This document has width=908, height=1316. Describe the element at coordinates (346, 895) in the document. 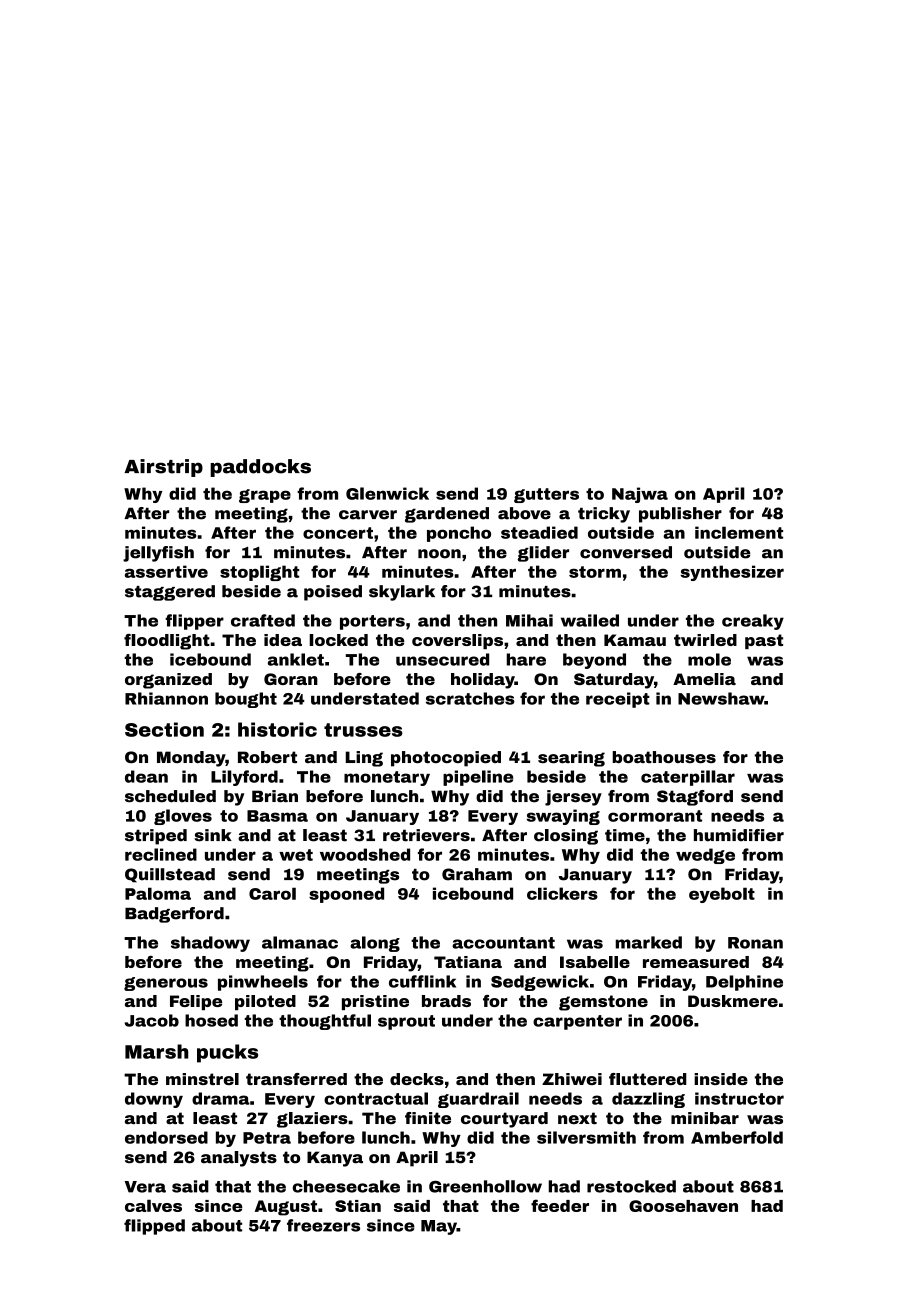

I see `spooned` at that location.
